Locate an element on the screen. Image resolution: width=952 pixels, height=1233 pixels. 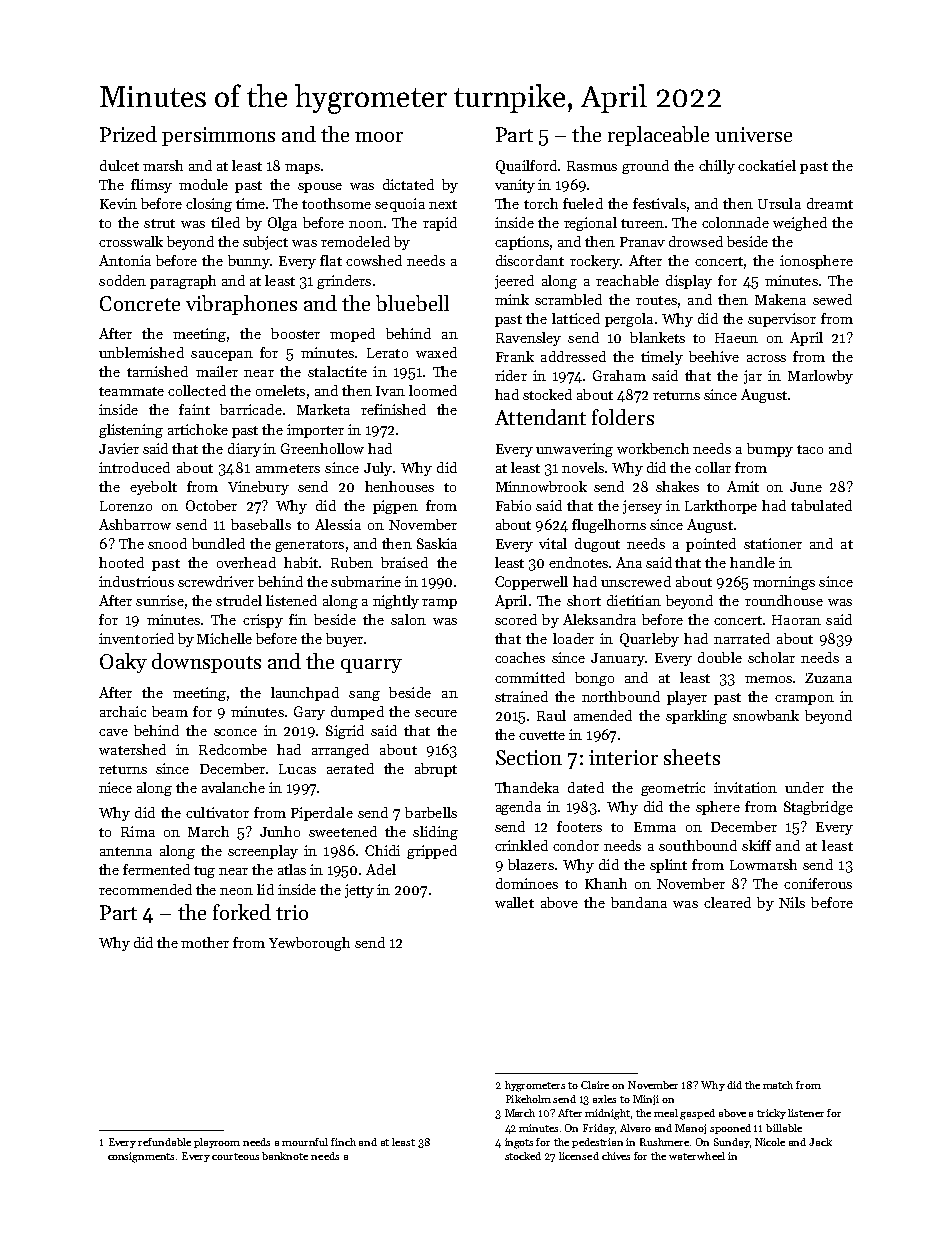
Jack is located at coordinates (820, 1142).
